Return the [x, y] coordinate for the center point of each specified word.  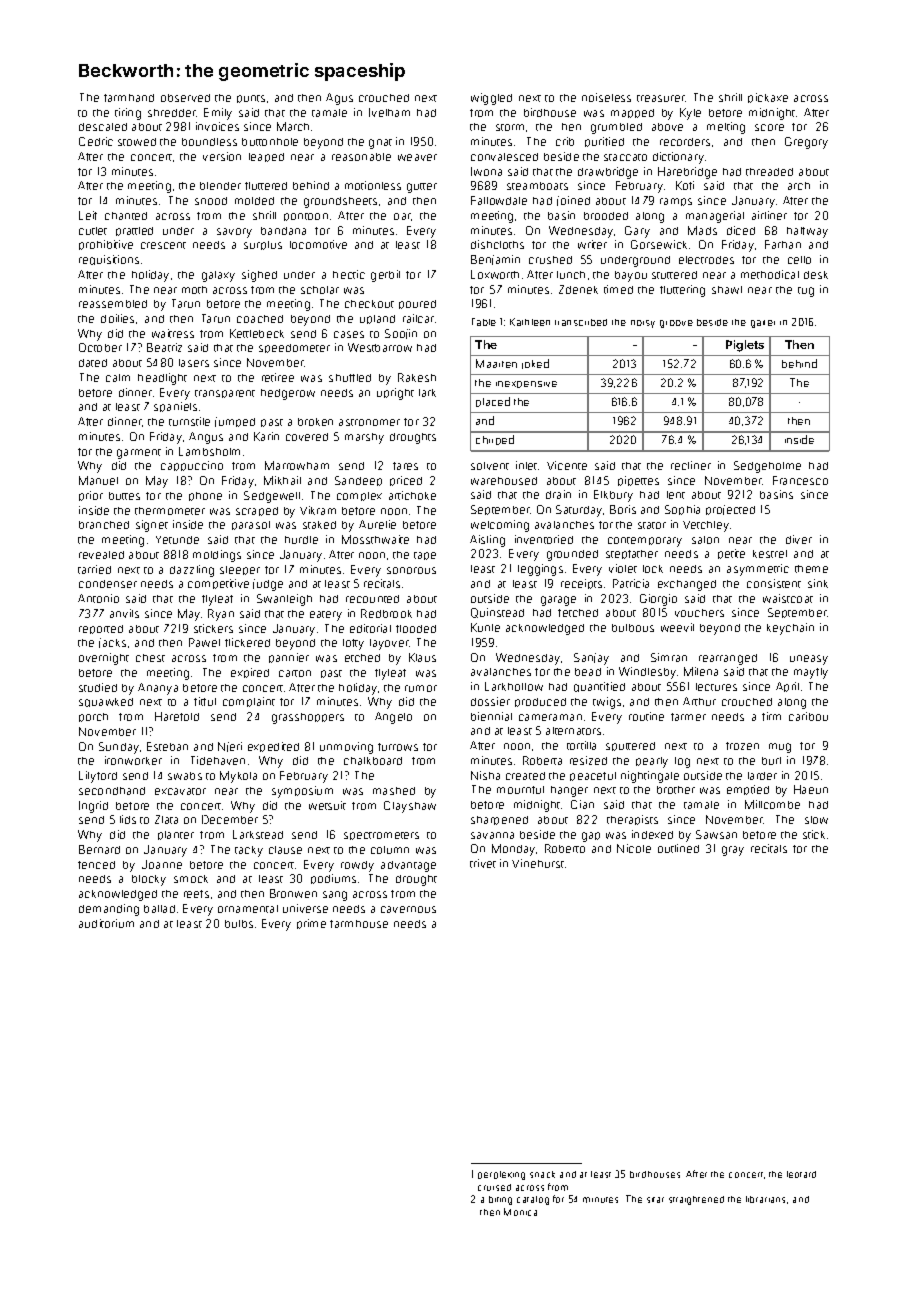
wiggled [491, 99]
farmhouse [359, 924]
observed [185, 98]
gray [733, 851]
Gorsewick [659, 244]
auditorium [106, 923]
